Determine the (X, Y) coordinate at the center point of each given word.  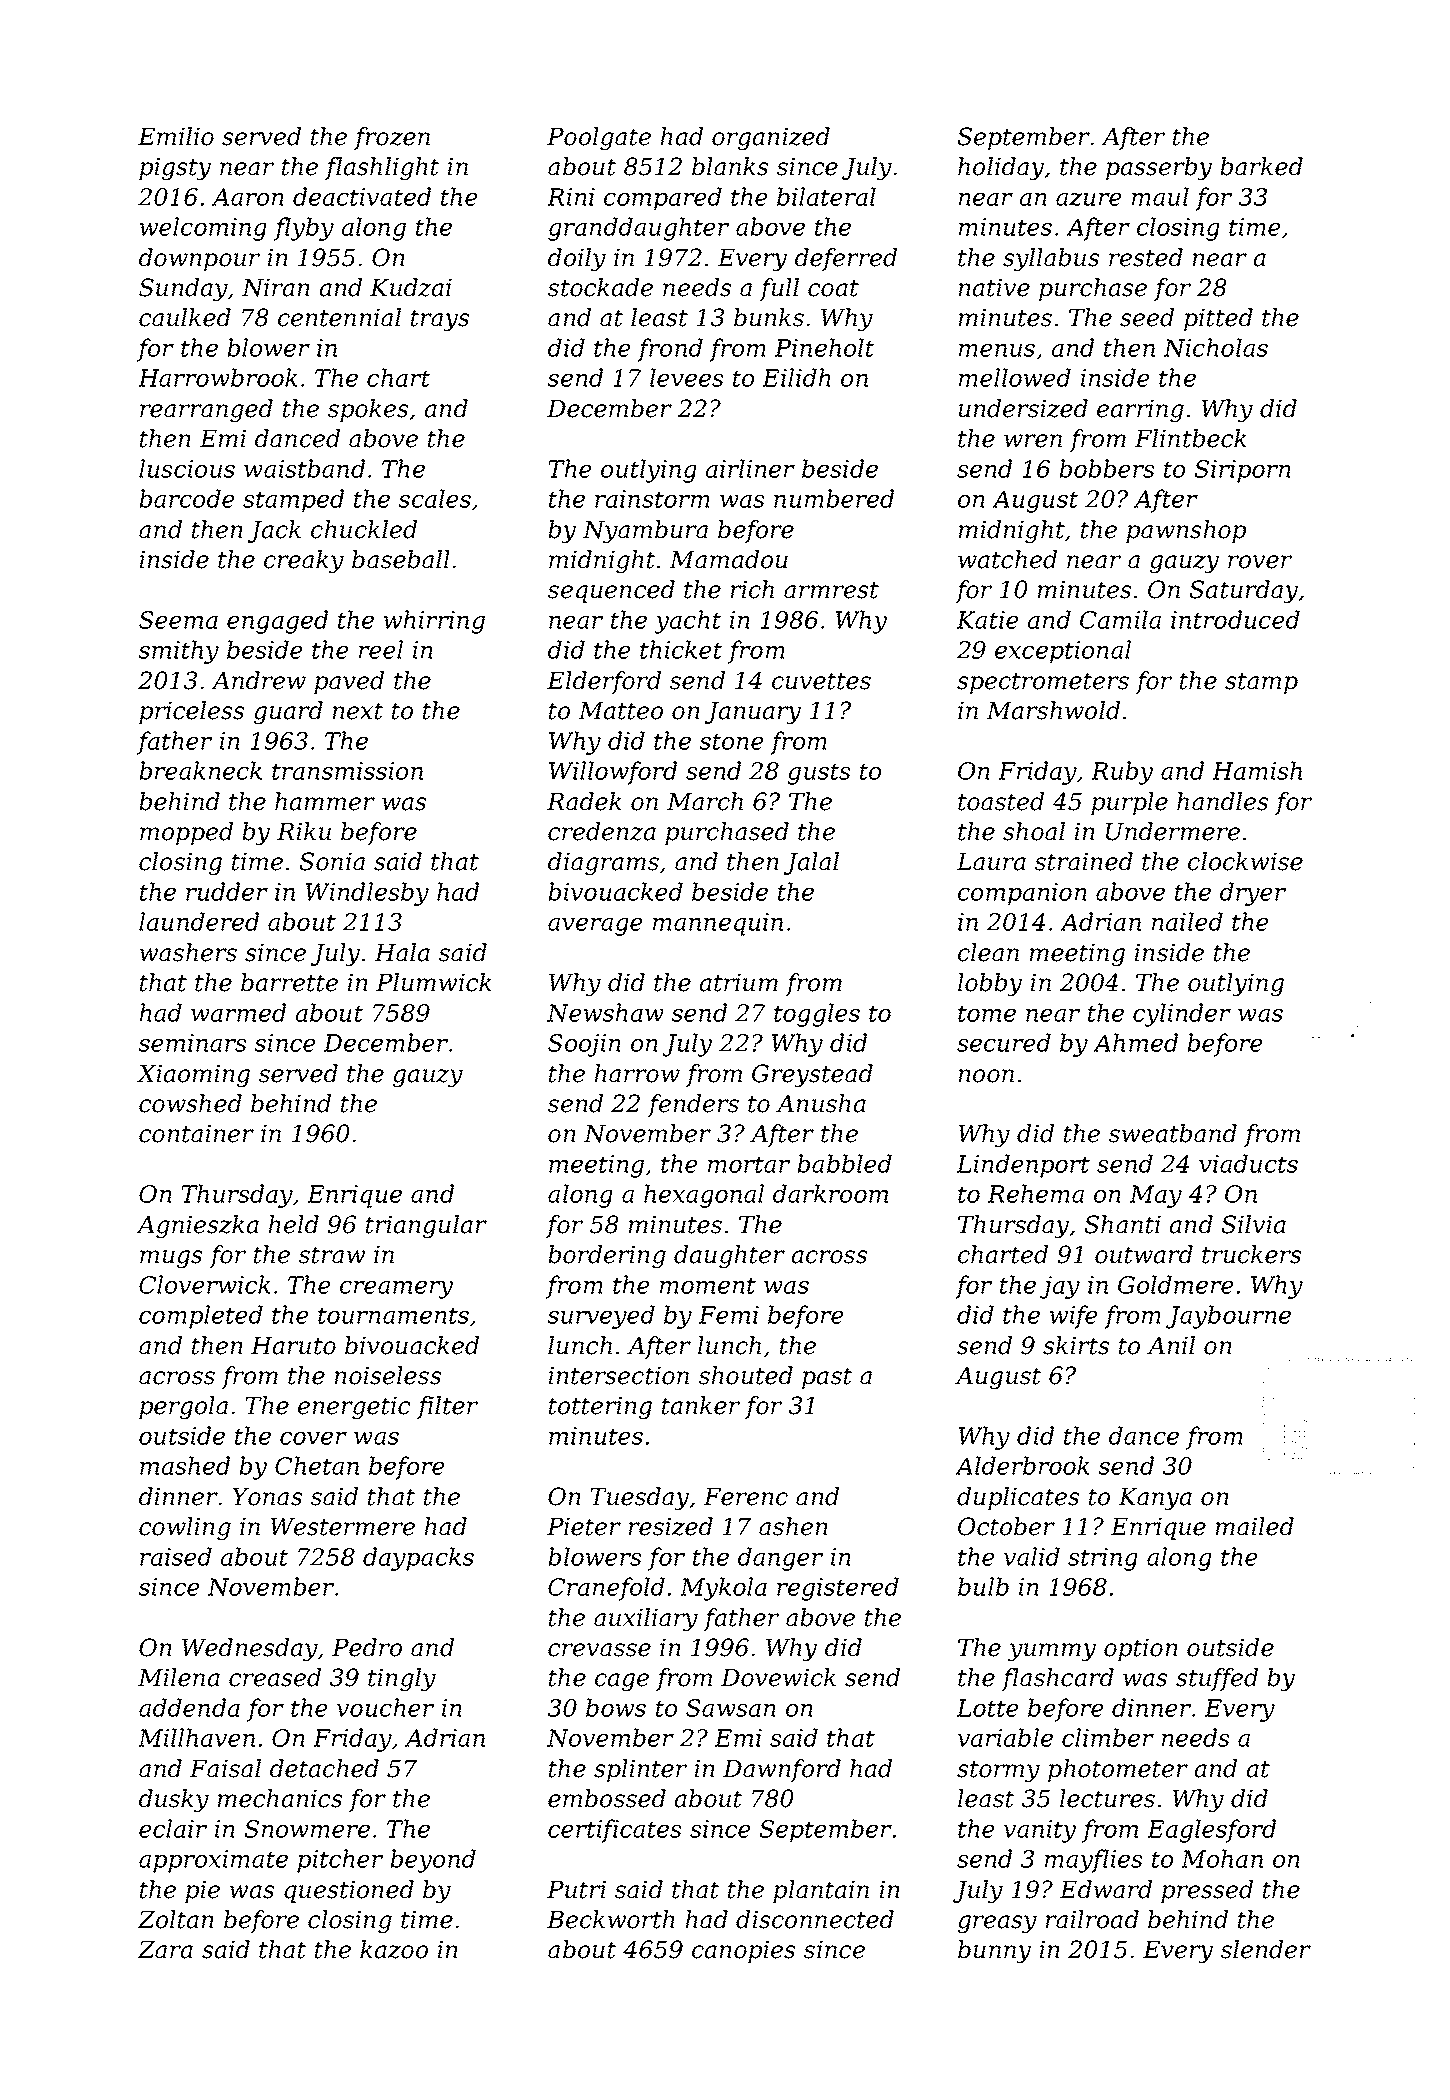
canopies (744, 1951)
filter (447, 1407)
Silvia (1254, 1224)
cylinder (1182, 1015)
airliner (750, 468)
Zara (165, 1950)
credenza (602, 831)
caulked (185, 317)
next (358, 711)
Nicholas (1215, 347)
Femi (729, 1315)
